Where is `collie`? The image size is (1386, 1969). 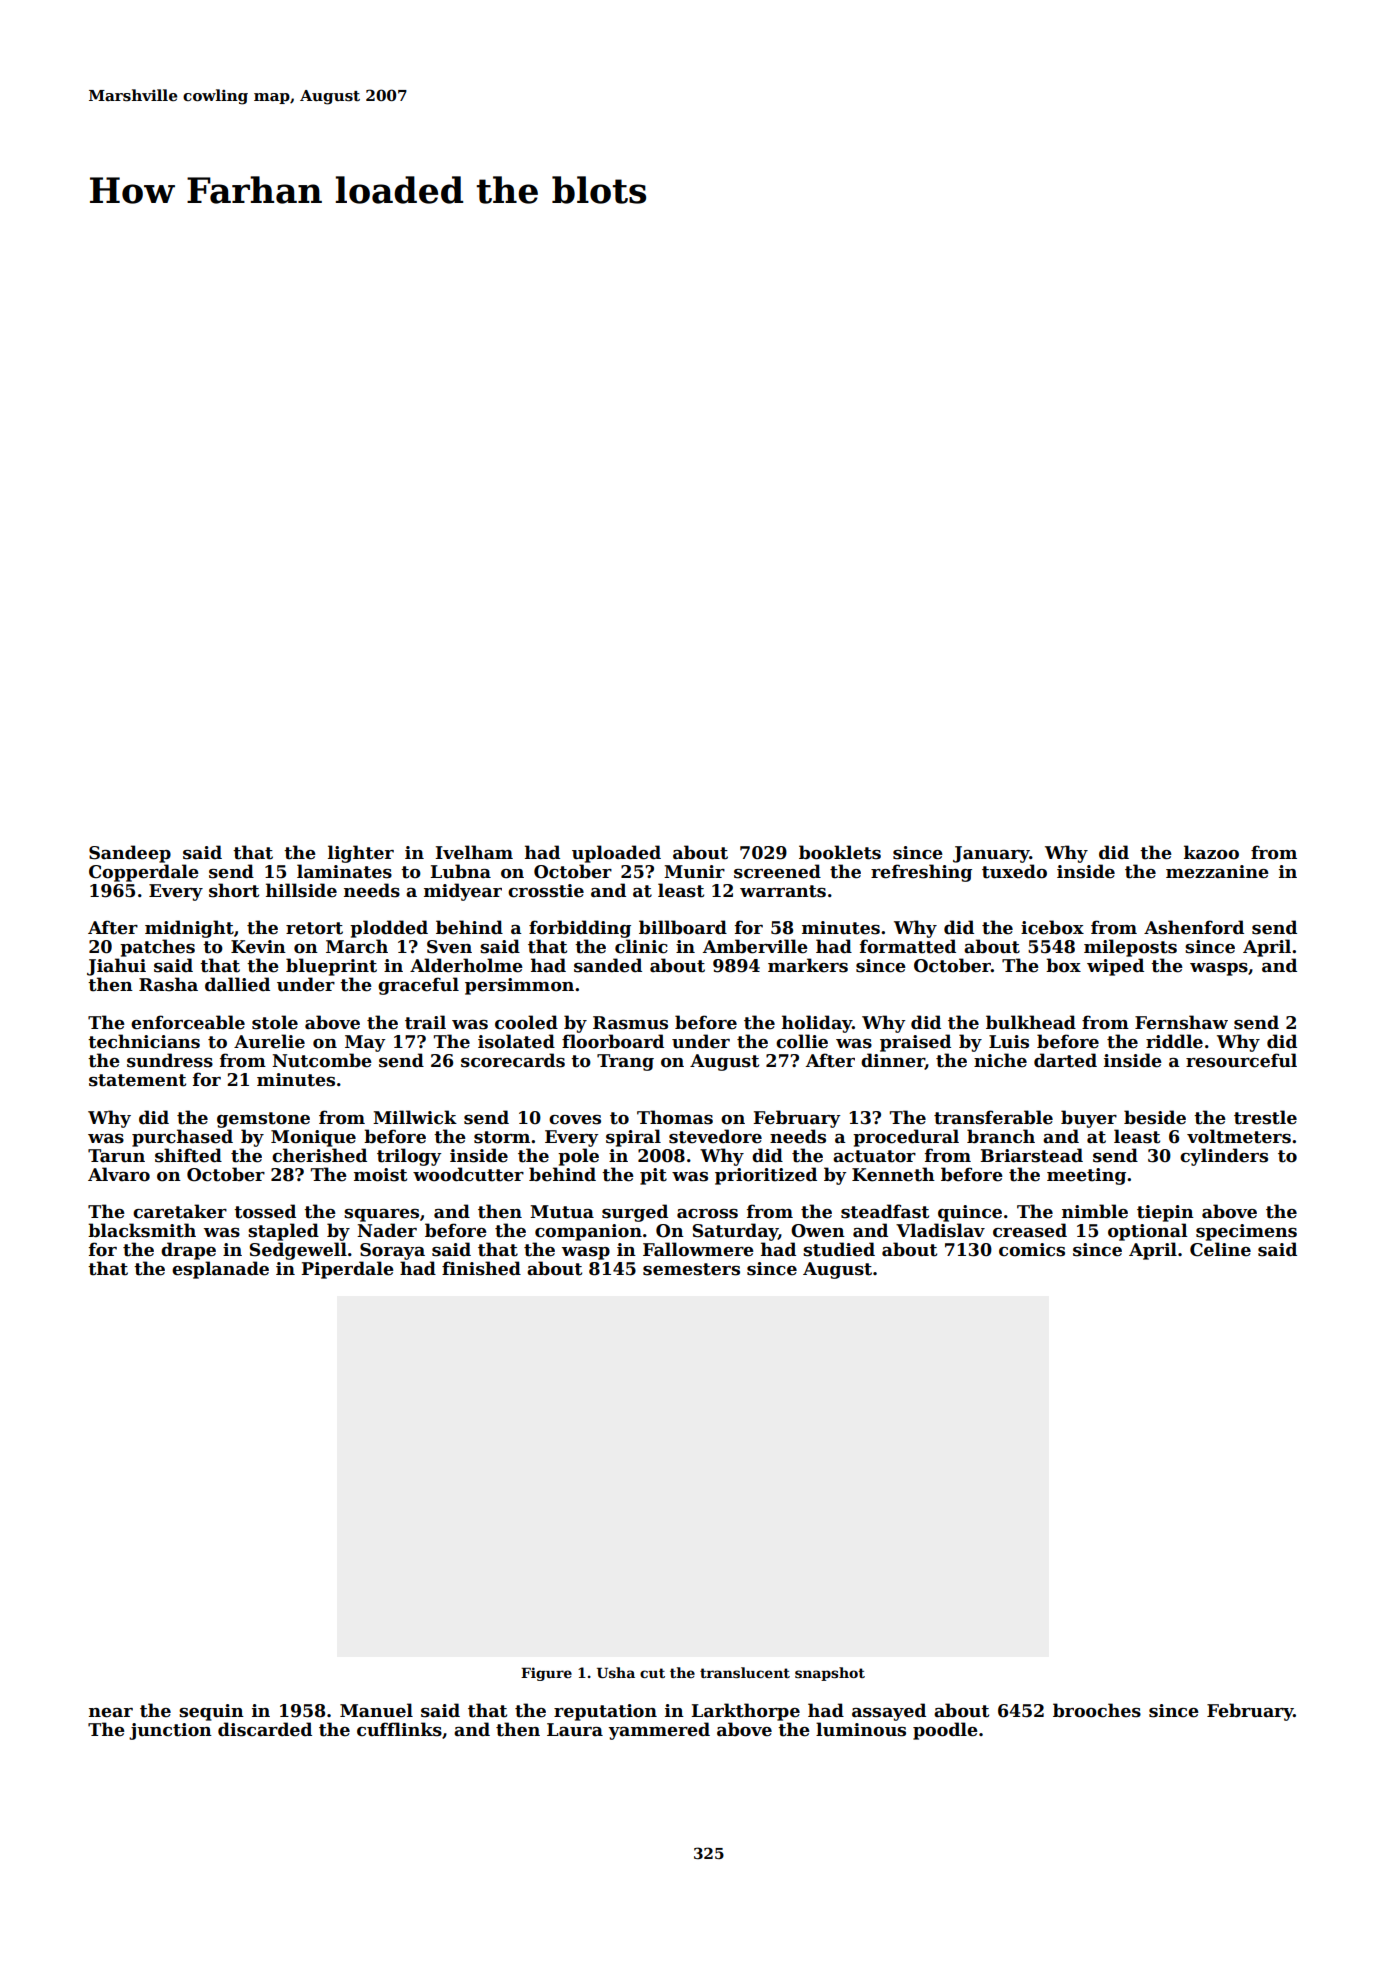 collie is located at coordinates (802, 1041).
